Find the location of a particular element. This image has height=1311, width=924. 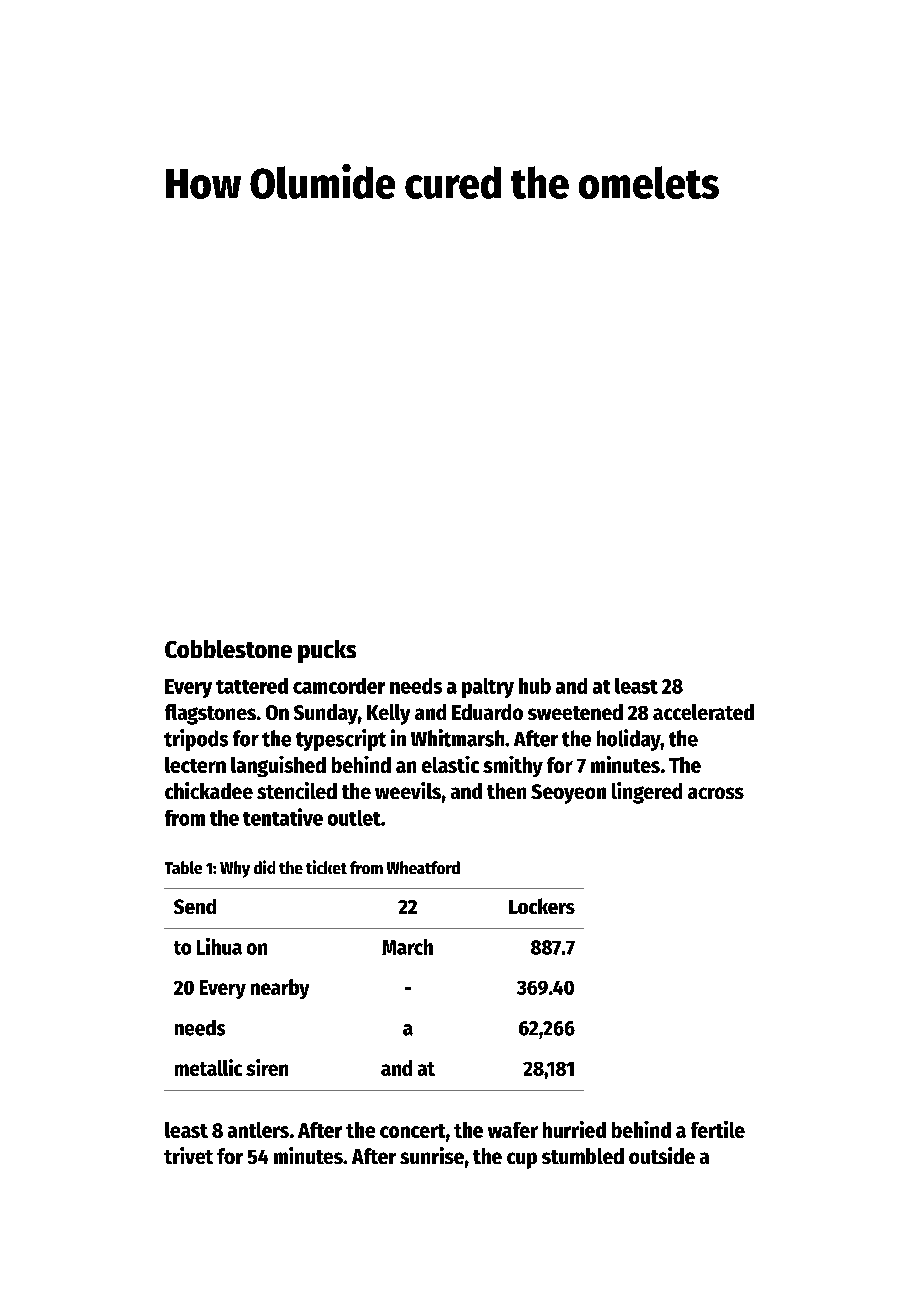

lectern is located at coordinates (195, 765).
